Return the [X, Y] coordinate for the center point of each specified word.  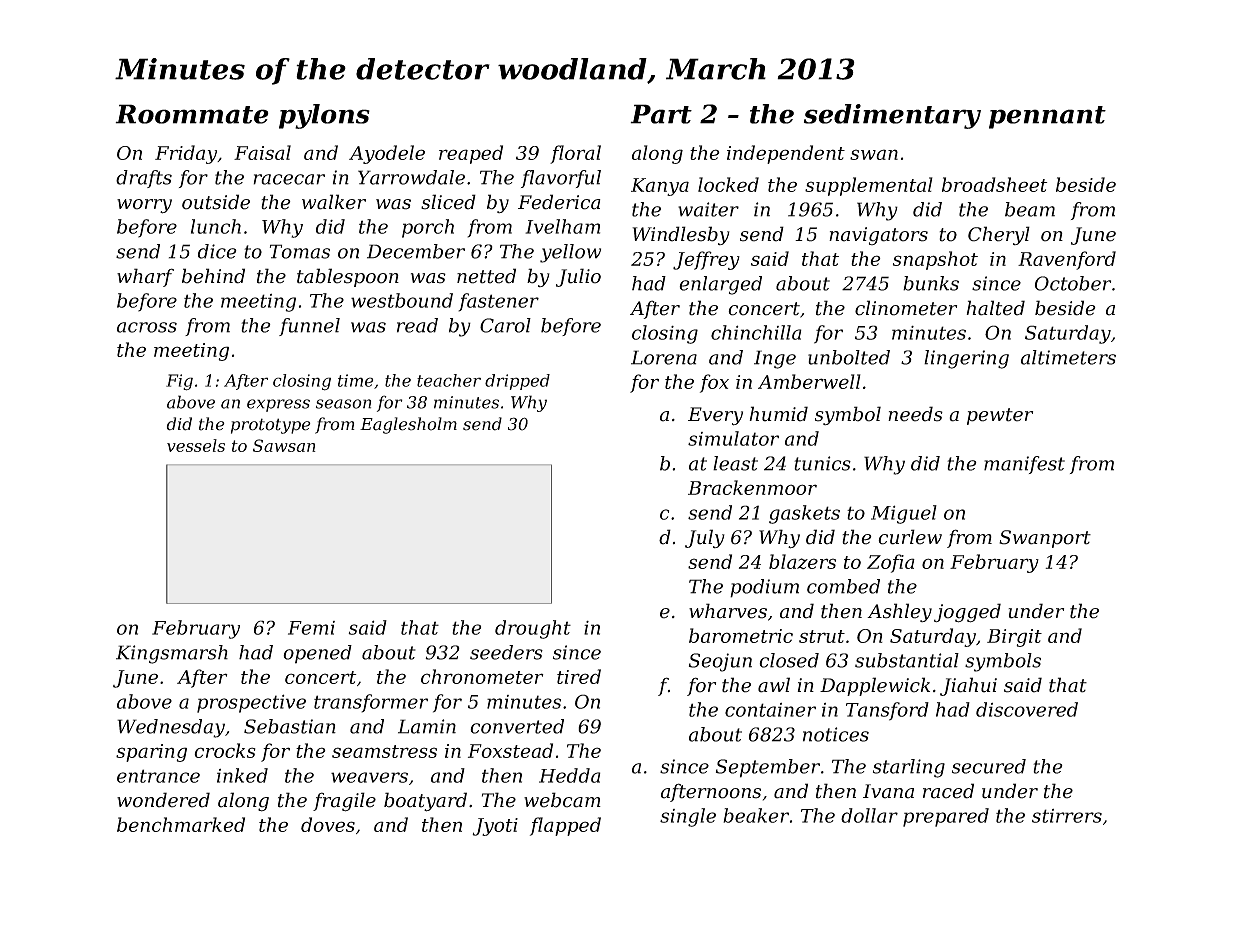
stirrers [1067, 816]
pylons [324, 116]
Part [661, 114]
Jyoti [495, 827]
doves [328, 824]
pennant [1047, 117]
